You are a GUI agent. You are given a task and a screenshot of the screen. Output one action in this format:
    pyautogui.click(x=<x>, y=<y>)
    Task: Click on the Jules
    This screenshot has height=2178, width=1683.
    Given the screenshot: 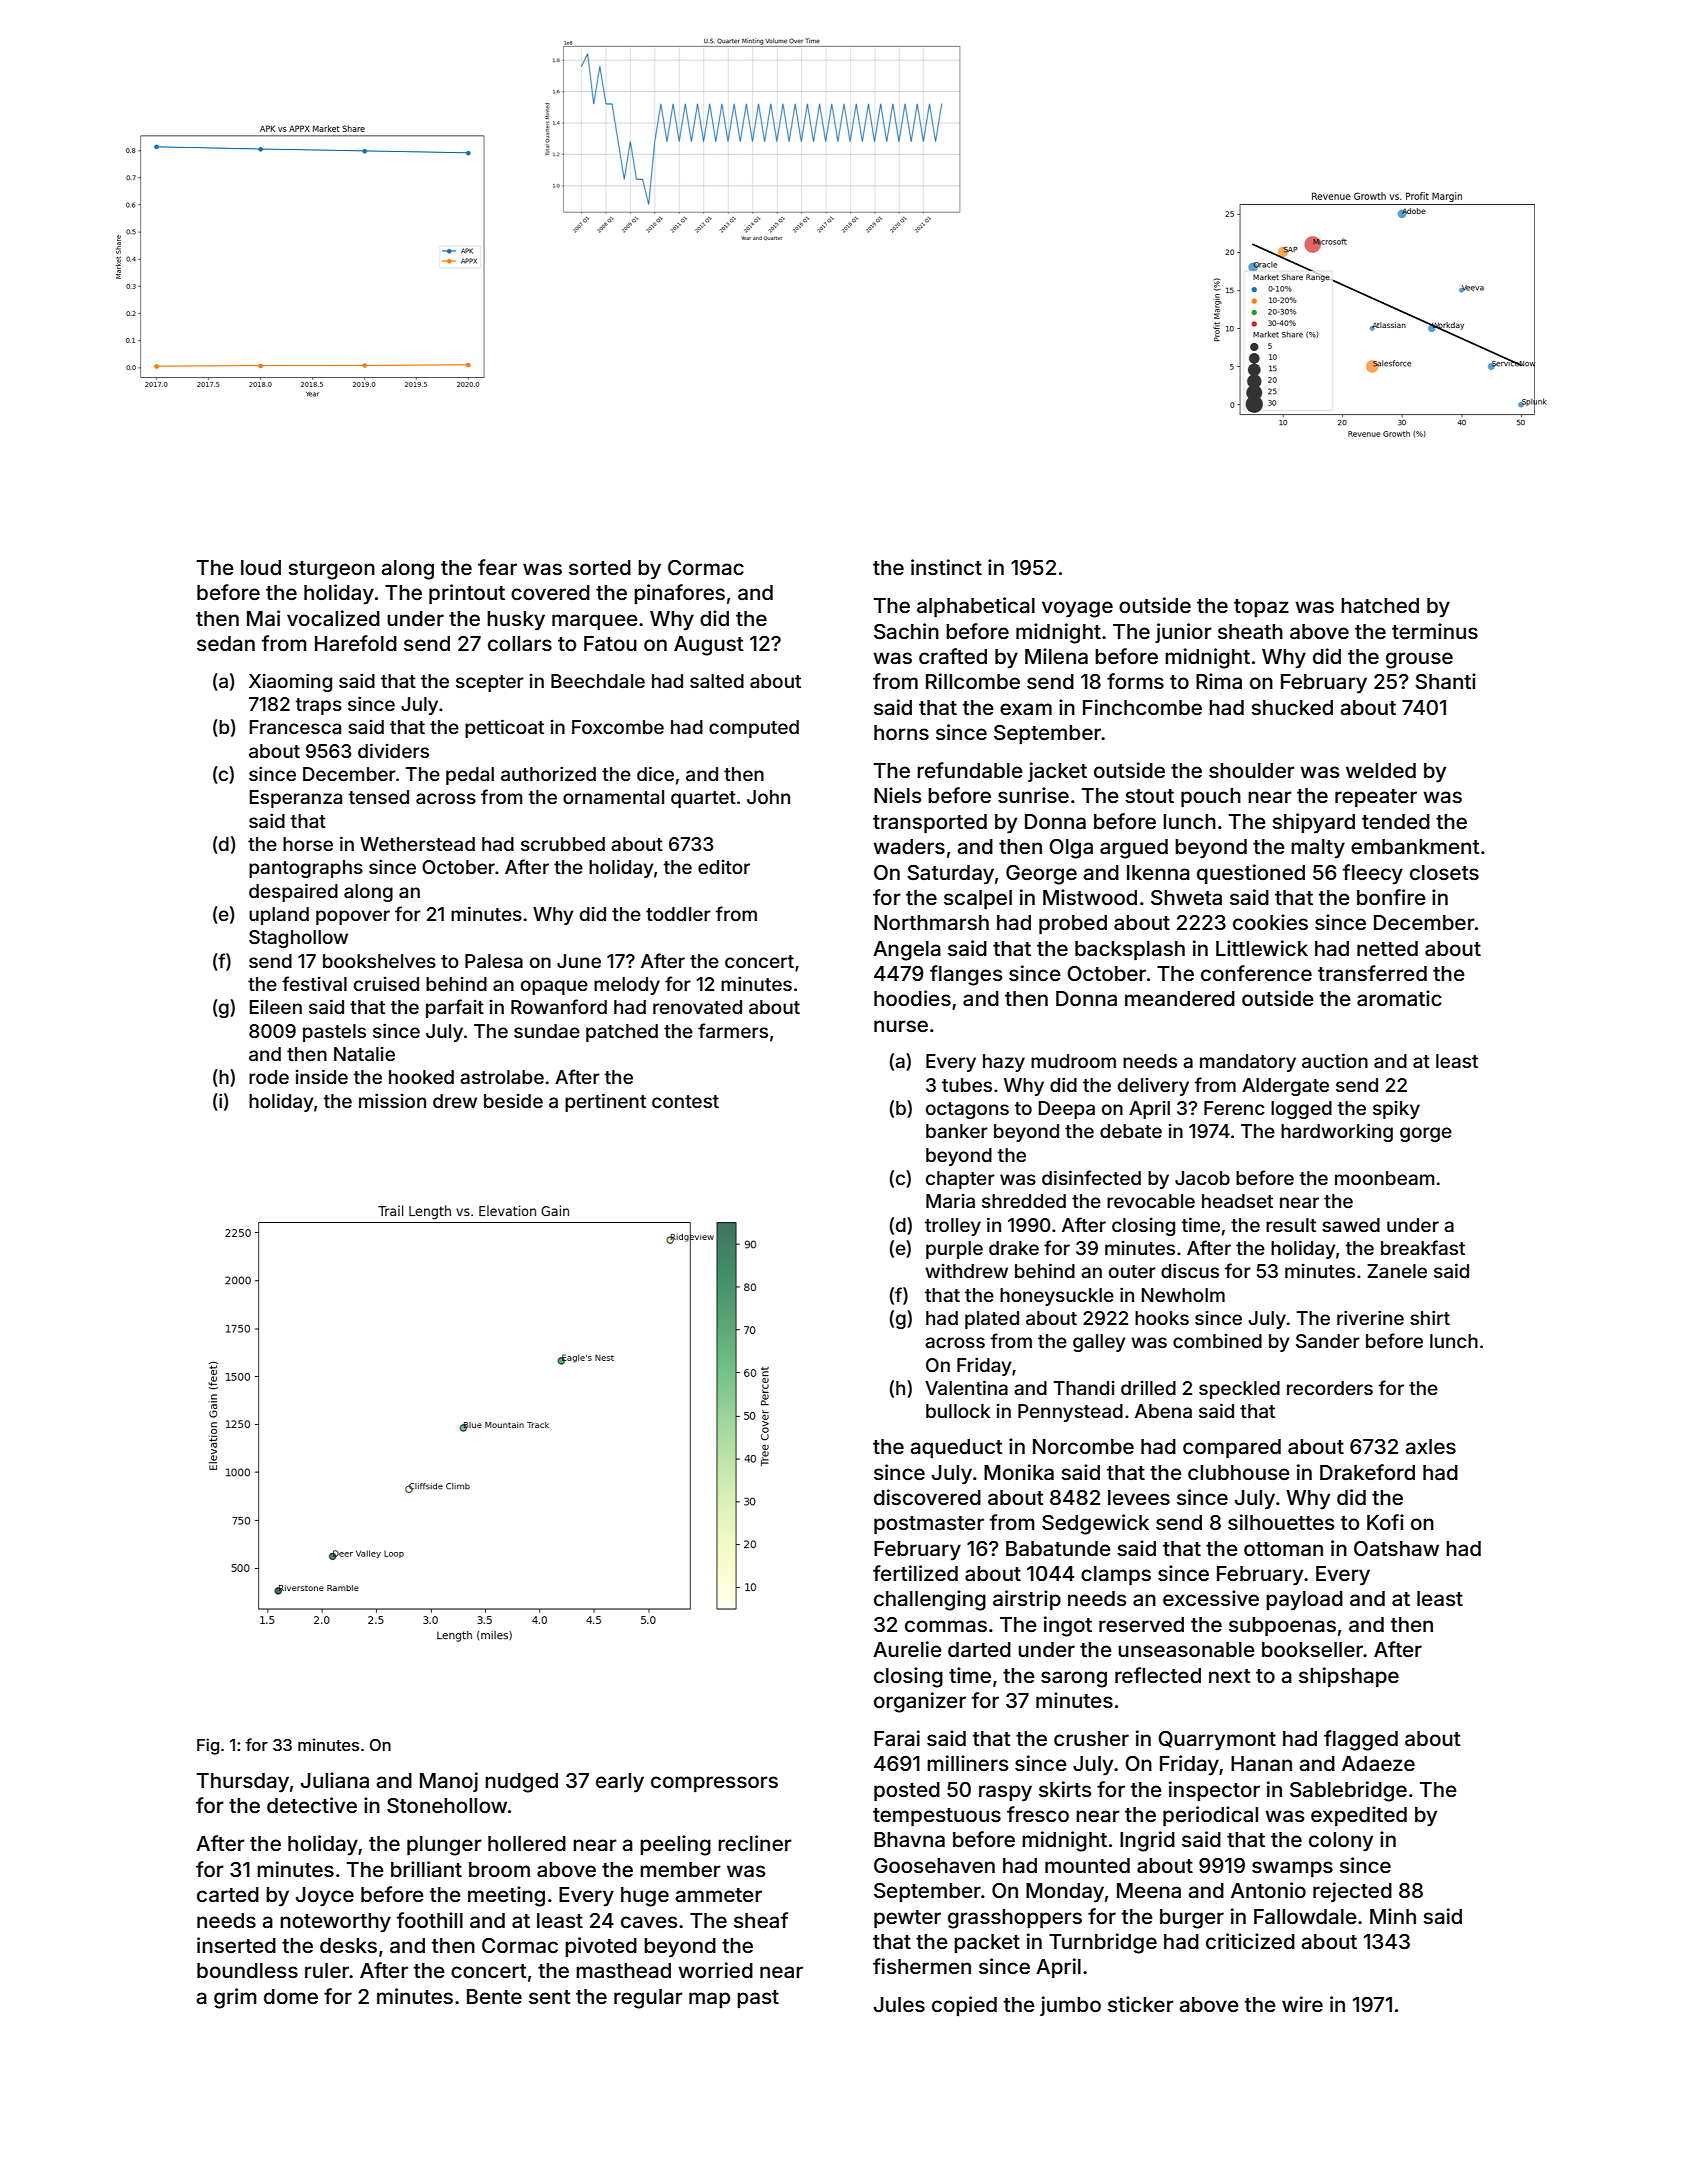 What is the action you would take?
    pyautogui.click(x=899, y=2004)
